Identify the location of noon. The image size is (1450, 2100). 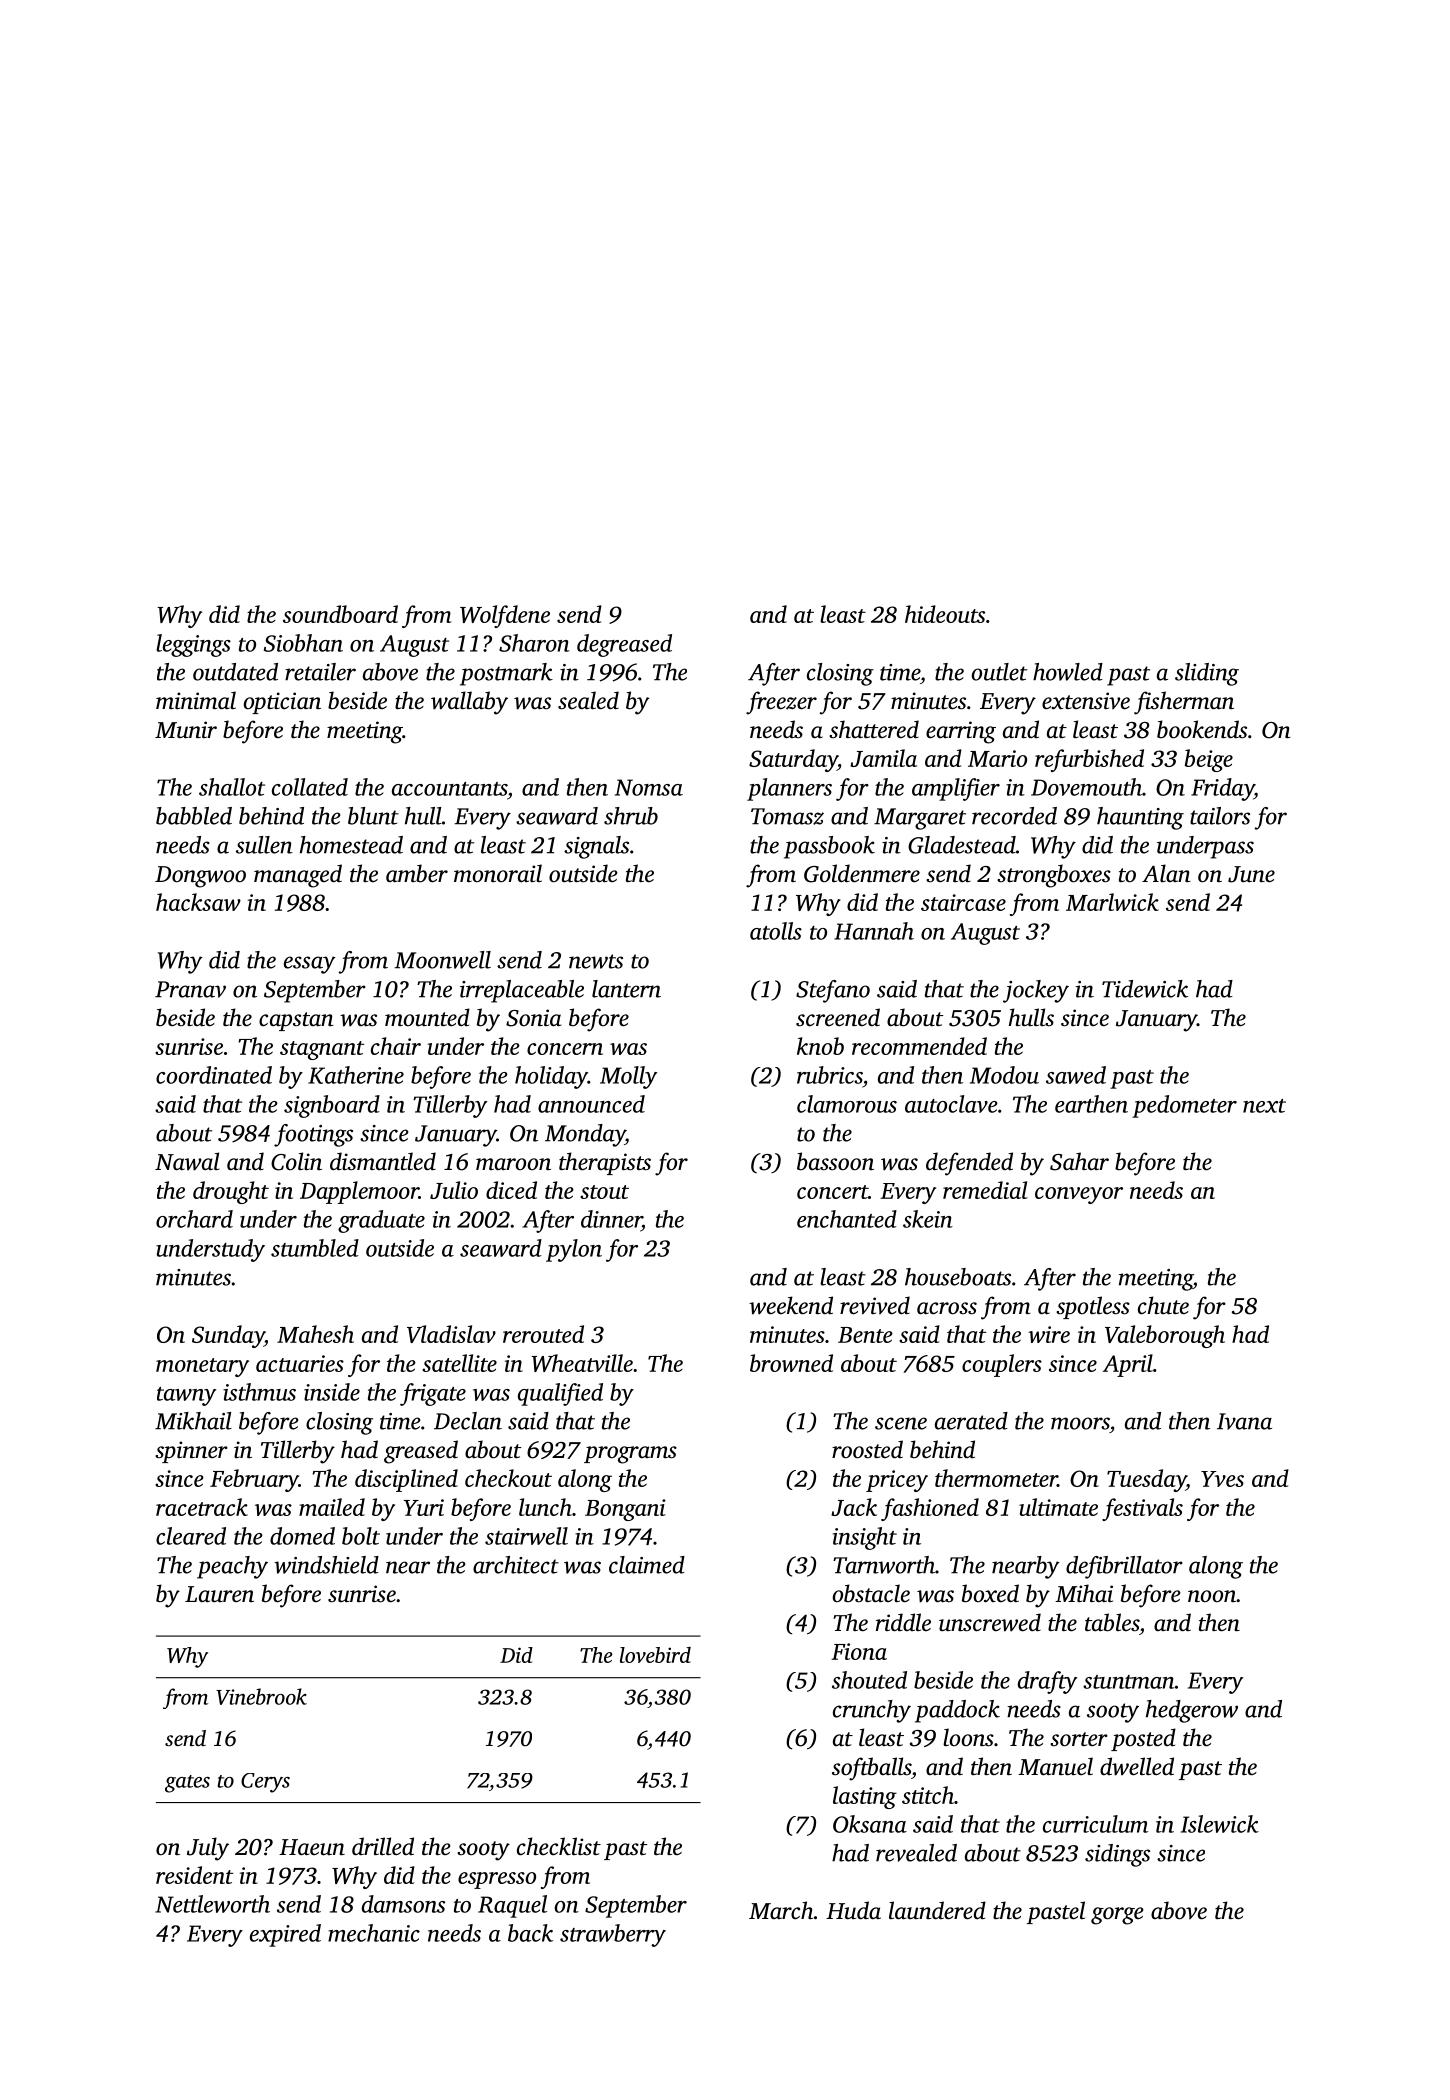
(1212, 1596).
